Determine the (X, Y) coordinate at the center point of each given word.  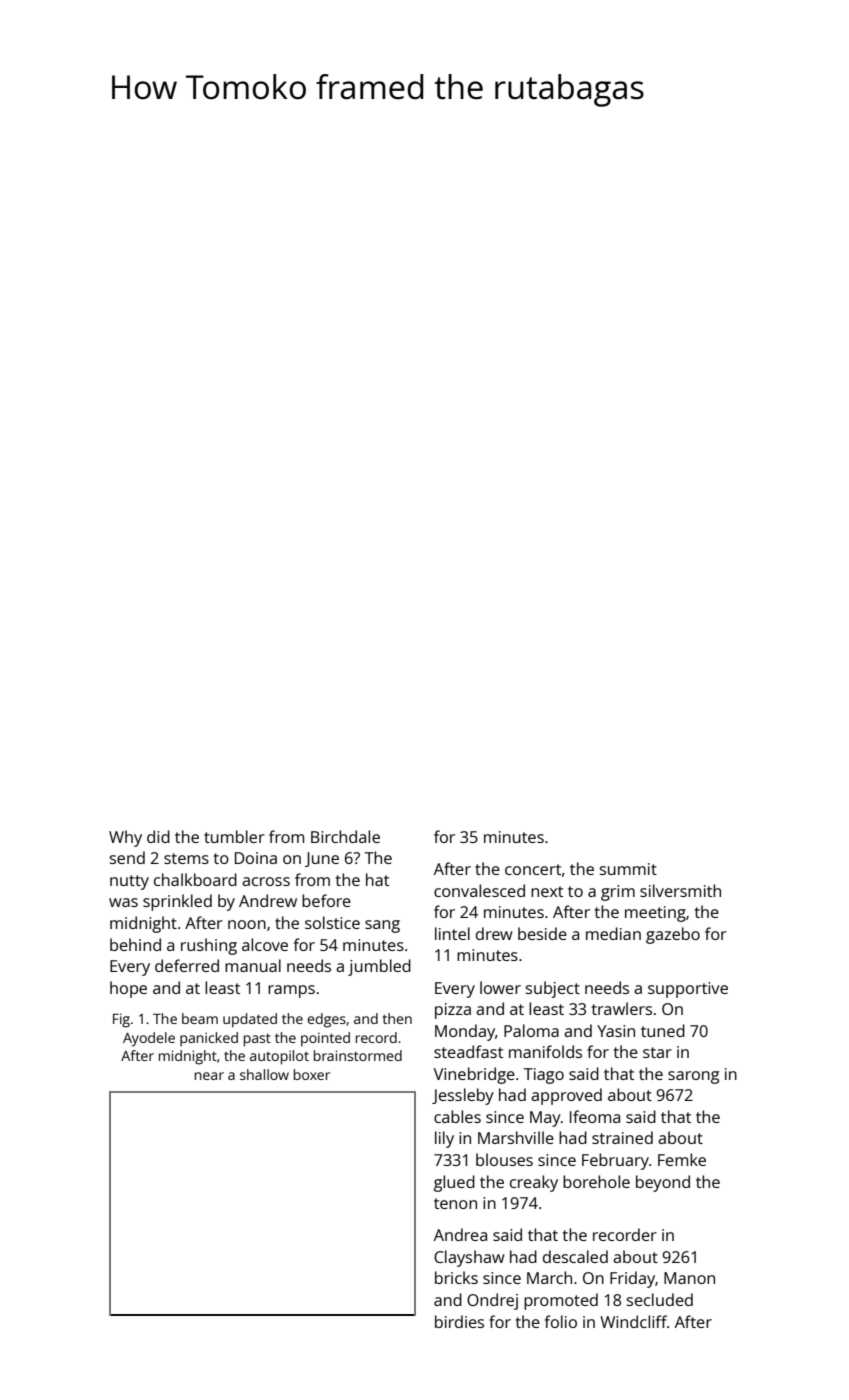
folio (561, 1321)
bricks (456, 1277)
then (397, 1018)
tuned (663, 1030)
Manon (689, 1278)
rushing (209, 946)
